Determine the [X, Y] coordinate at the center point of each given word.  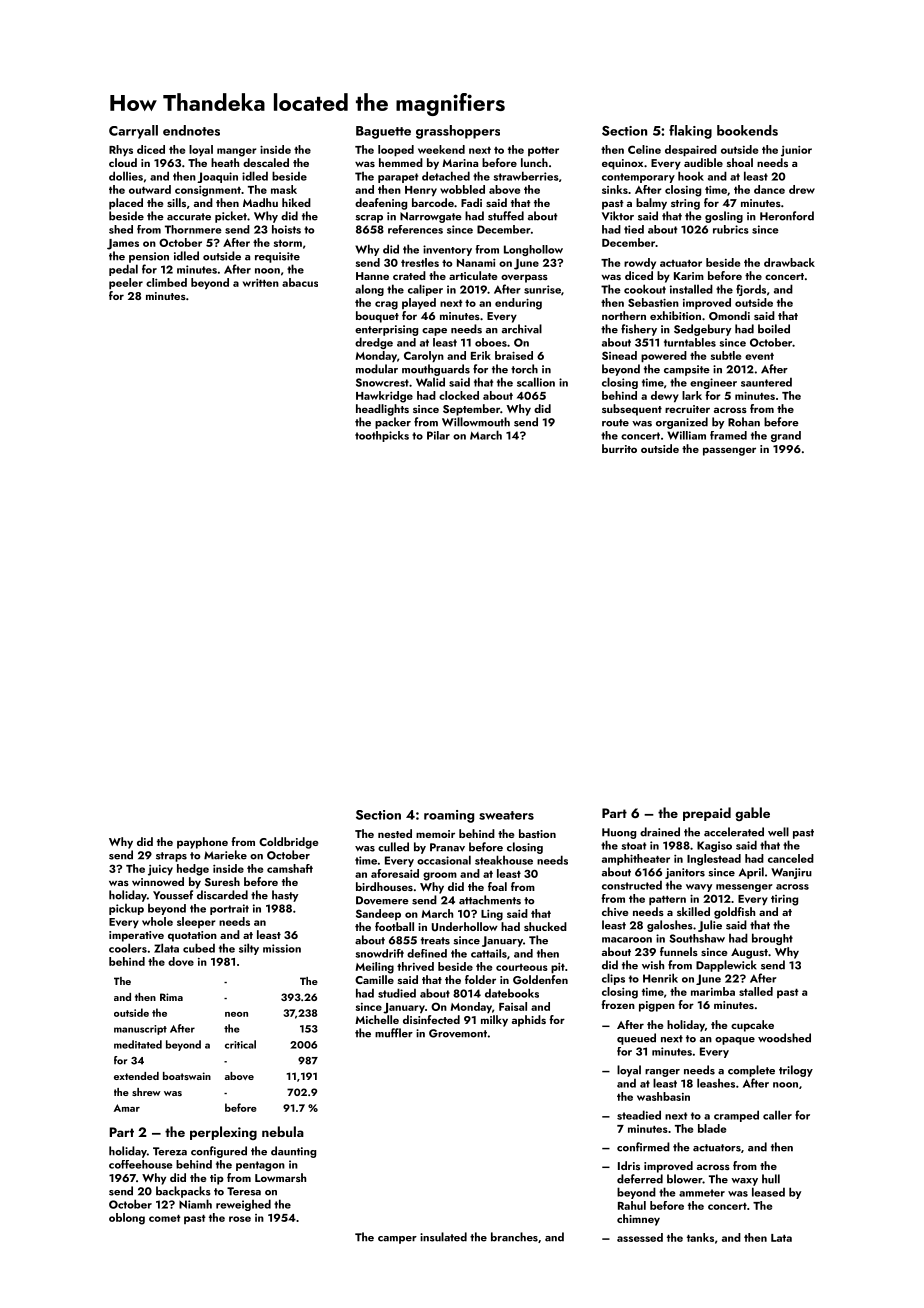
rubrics [731, 229]
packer [393, 423]
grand [786, 436]
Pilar [438, 435]
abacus [300, 282]
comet [165, 1218]
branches [514, 1237]
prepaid [707, 814]
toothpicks [382, 436]
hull [771, 1179]
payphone [202, 843]
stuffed [506, 216]
